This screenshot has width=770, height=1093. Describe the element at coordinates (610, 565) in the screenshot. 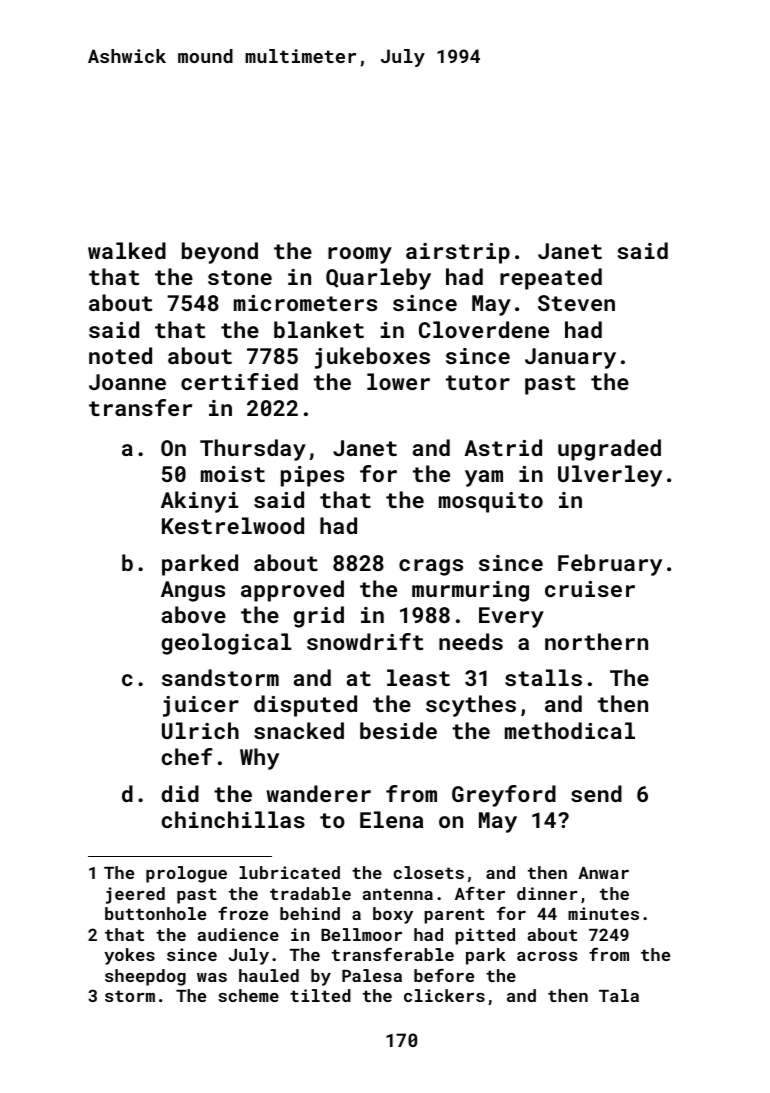

I see `February` at that location.
